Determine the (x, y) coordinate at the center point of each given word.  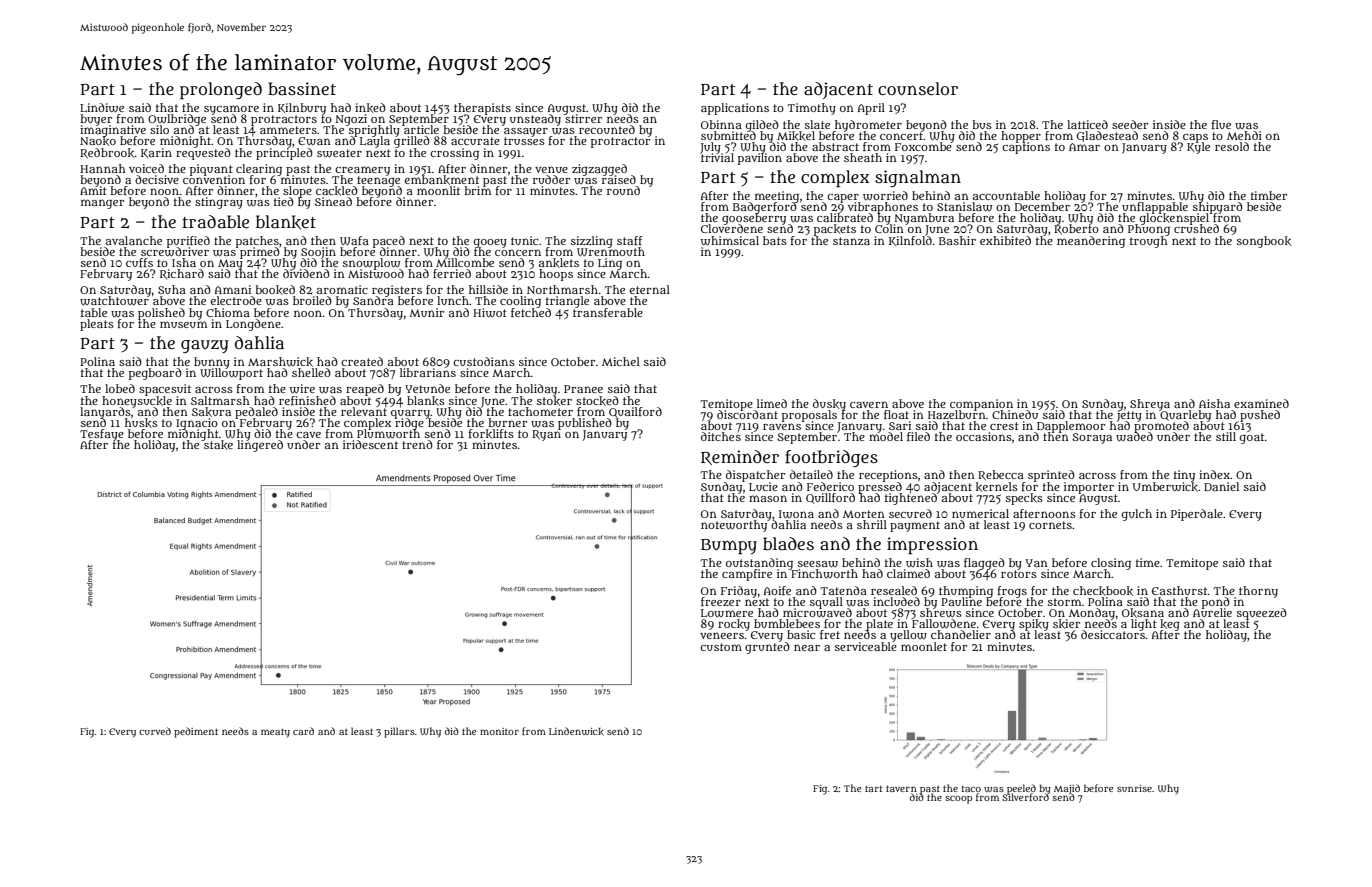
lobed (120, 388)
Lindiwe (102, 108)
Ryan (546, 435)
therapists (482, 109)
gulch (1137, 515)
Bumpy (729, 546)
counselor (918, 89)
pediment (196, 732)
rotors (1019, 574)
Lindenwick (576, 731)
